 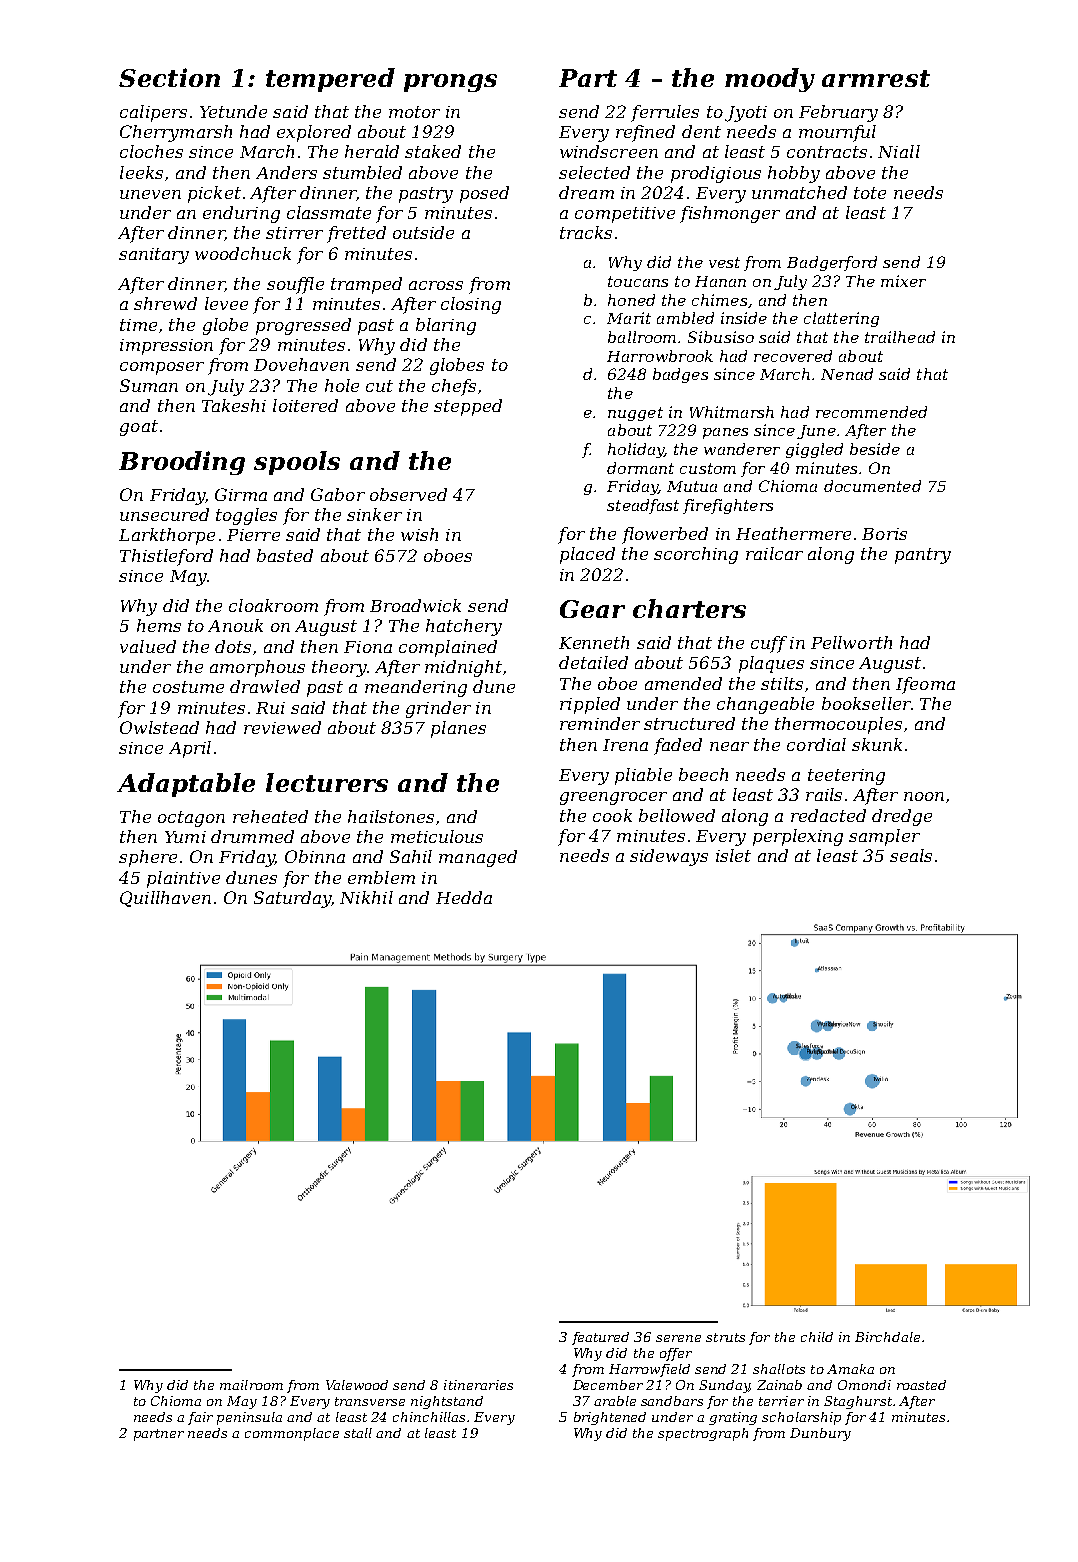 What do you see at coordinates (169, 77) in the image?
I see `Section` at bounding box center [169, 77].
